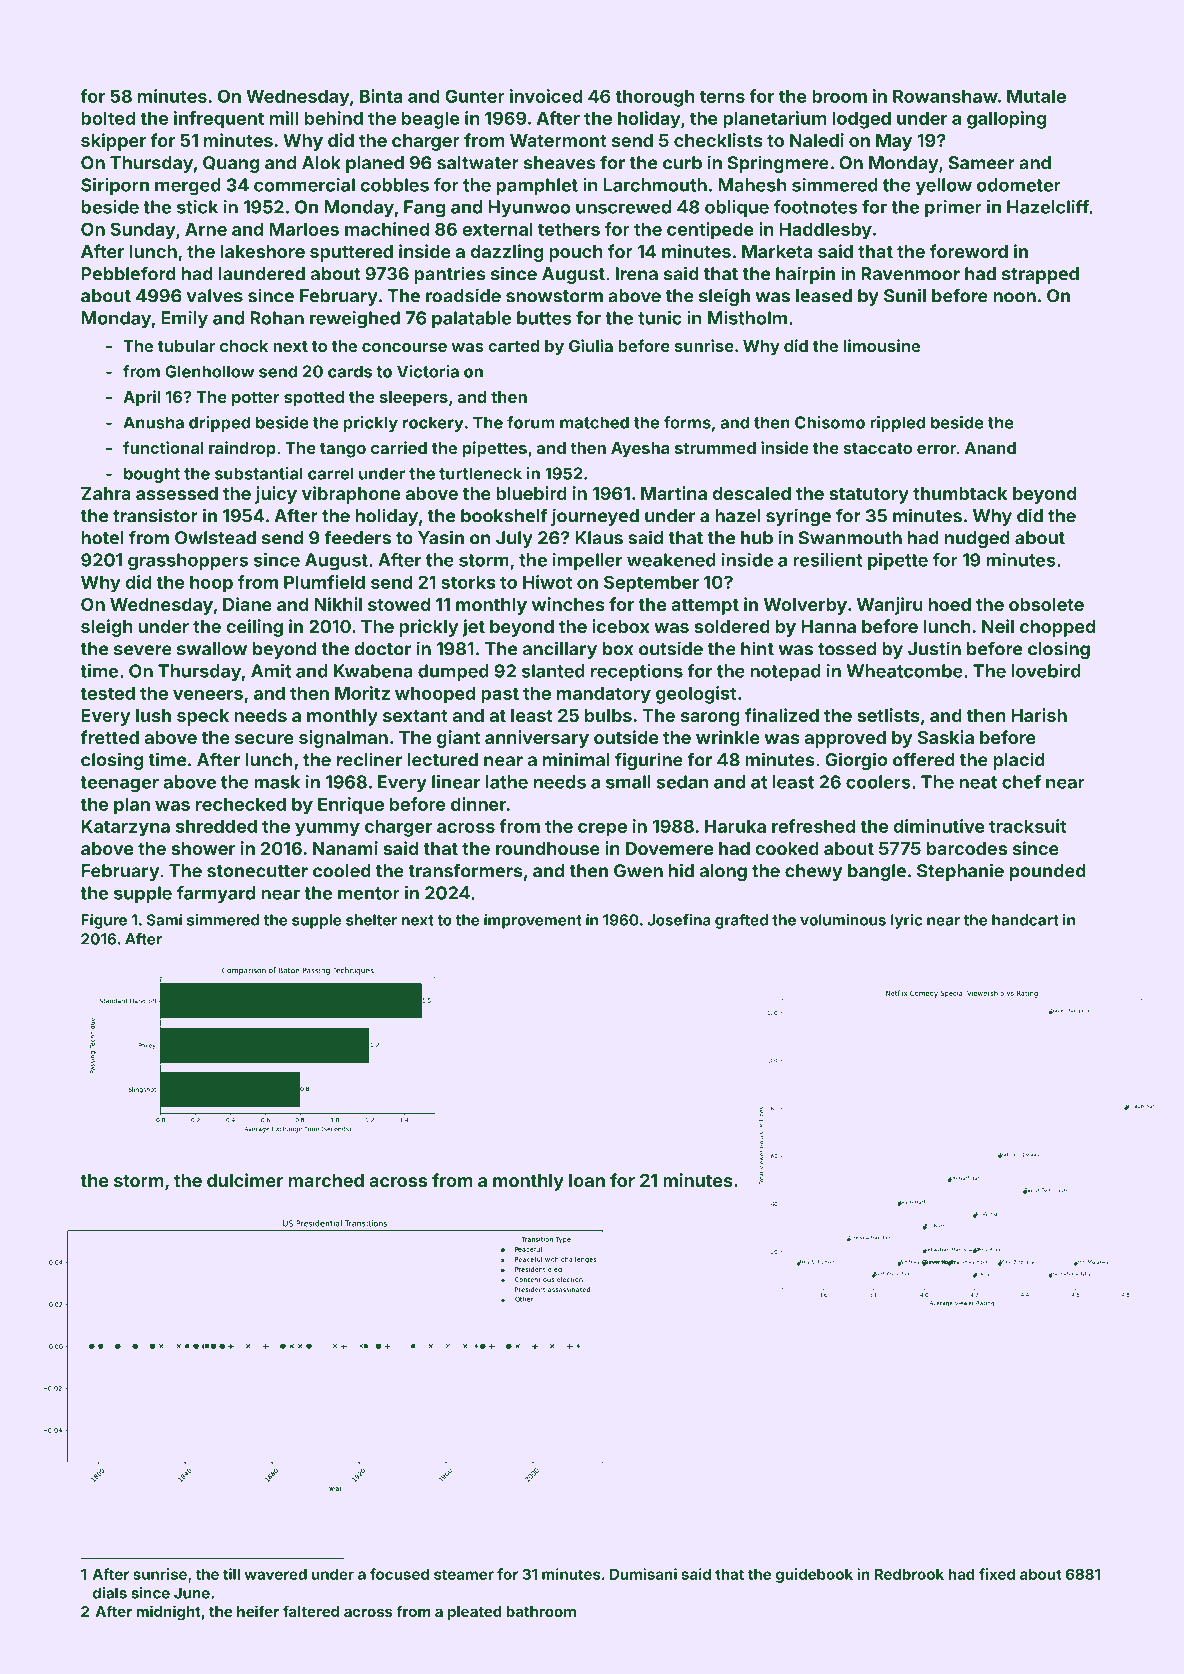 The image size is (1184, 1674). Describe the element at coordinates (371, 920) in the document. I see `shelter` at that location.
